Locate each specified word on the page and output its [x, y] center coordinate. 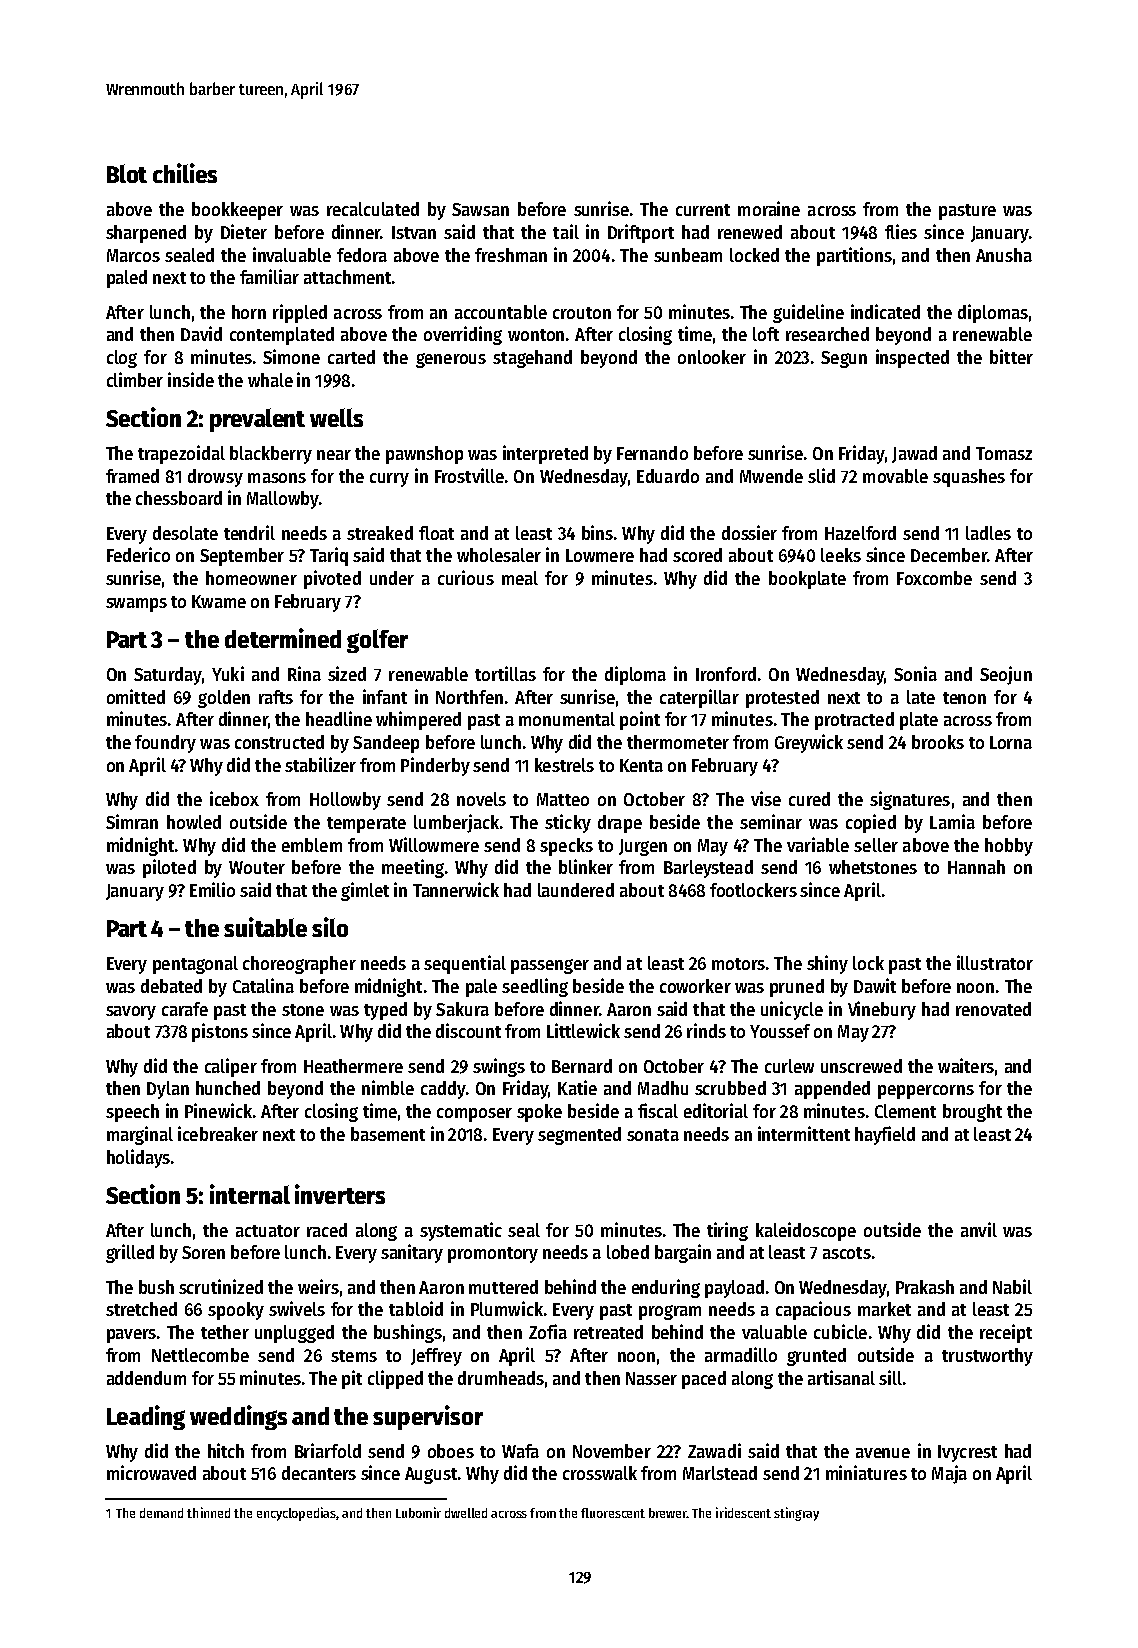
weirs [318, 1286]
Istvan [414, 232]
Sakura [462, 1009]
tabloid [416, 1308]
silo [330, 927]
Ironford [726, 674]
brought [972, 1113]
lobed [628, 1252]
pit [352, 1379]
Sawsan [480, 209]
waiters [966, 1065]
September [242, 557]
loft [766, 334]
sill [890, 1377]
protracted [854, 721]
